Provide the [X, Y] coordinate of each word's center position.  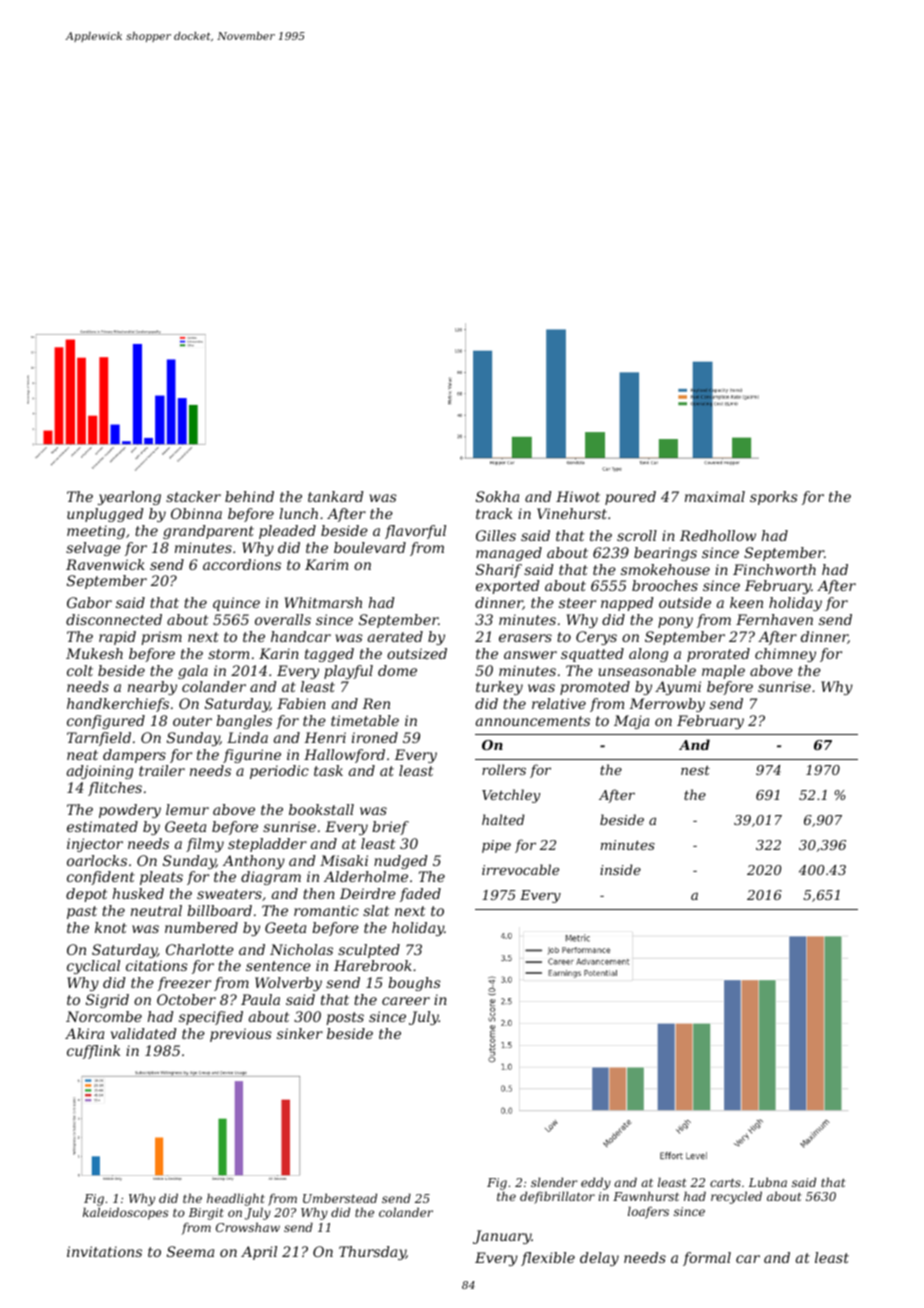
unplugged [105, 515]
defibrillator [557, 1197]
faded [420, 895]
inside [620, 869]
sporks [774, 498]
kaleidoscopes [125, 1213]
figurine [252, 756]
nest [695, 770]
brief [390, 828]
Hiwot [578, 496]
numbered [201, 927]
